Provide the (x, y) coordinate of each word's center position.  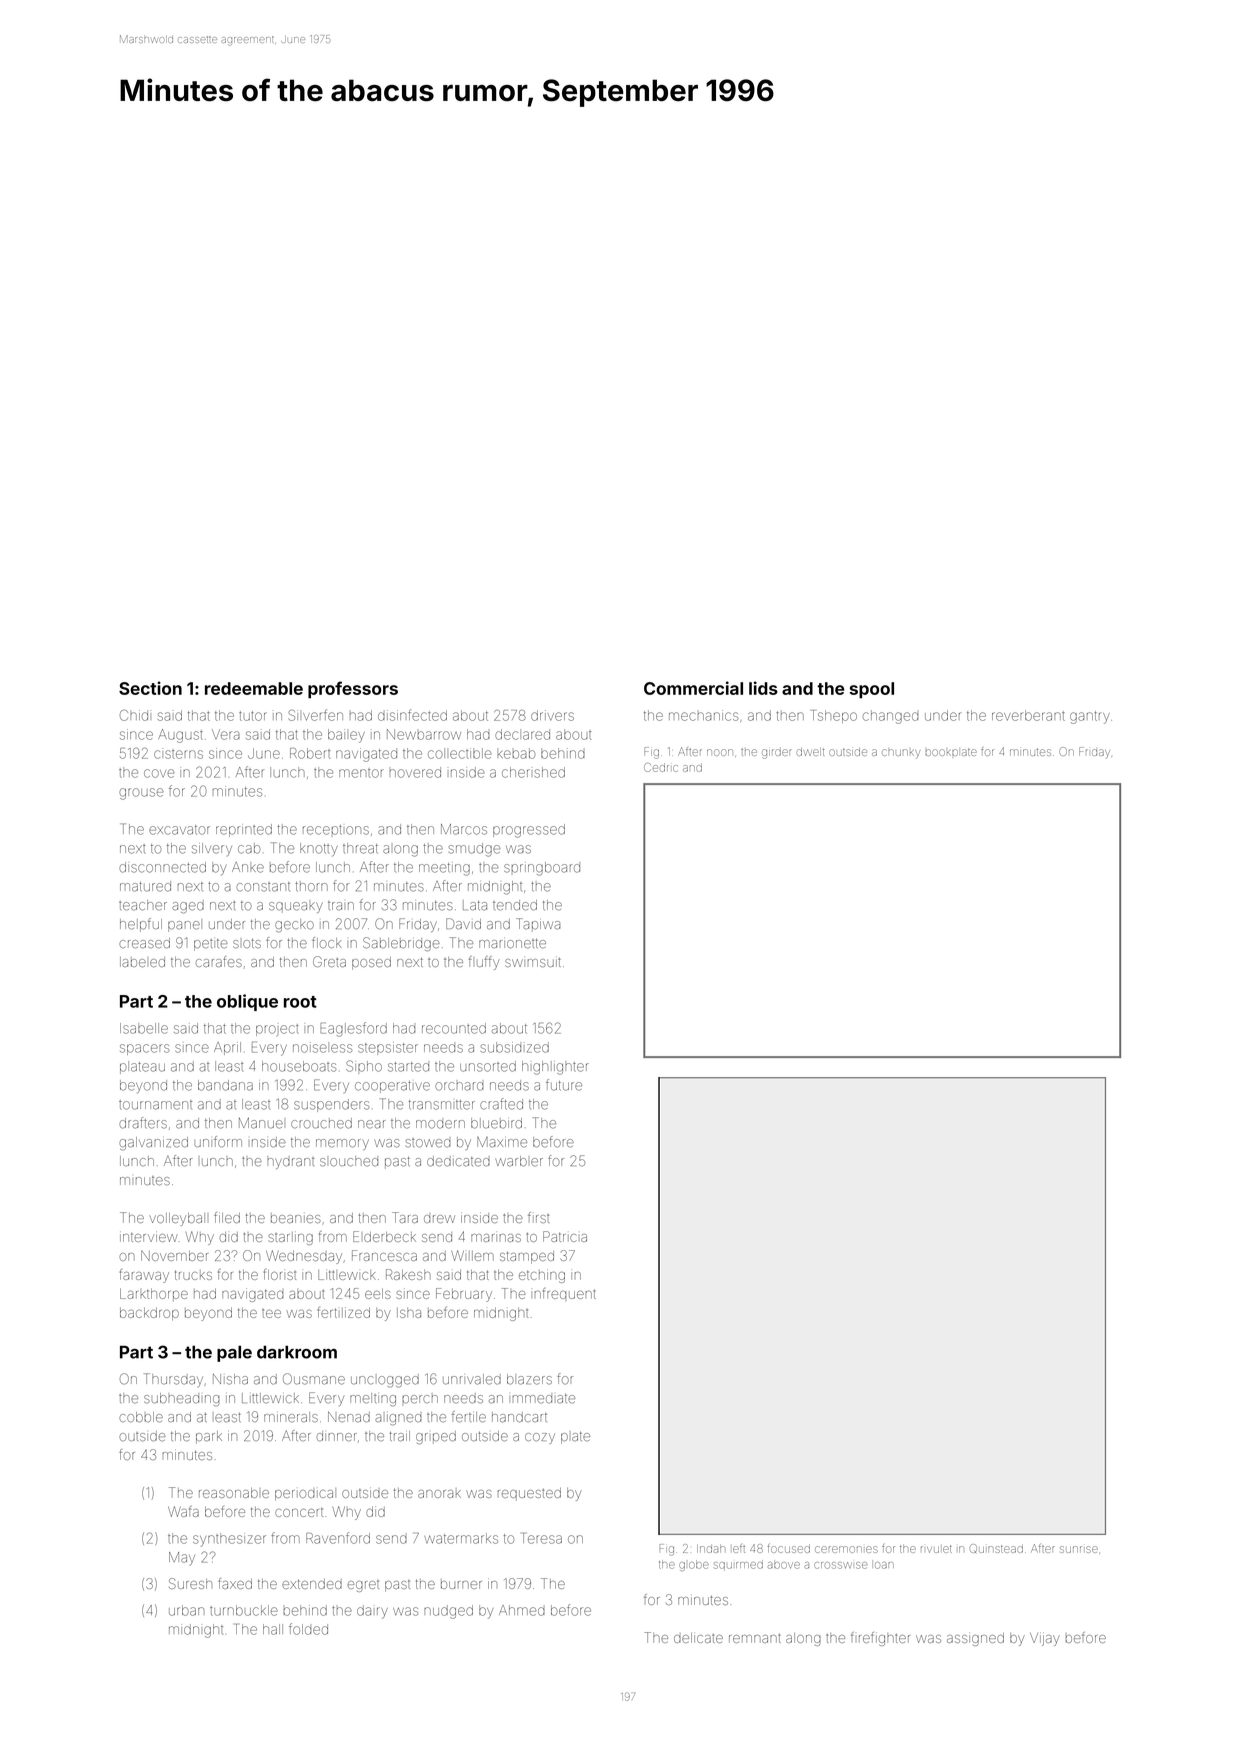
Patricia (565, 1236)
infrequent (563, 1293)
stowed (428, 1142)
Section (150, 688)
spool (872, 690)
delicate (698, 1638)
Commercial (693, 688)
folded (308, 1629)
